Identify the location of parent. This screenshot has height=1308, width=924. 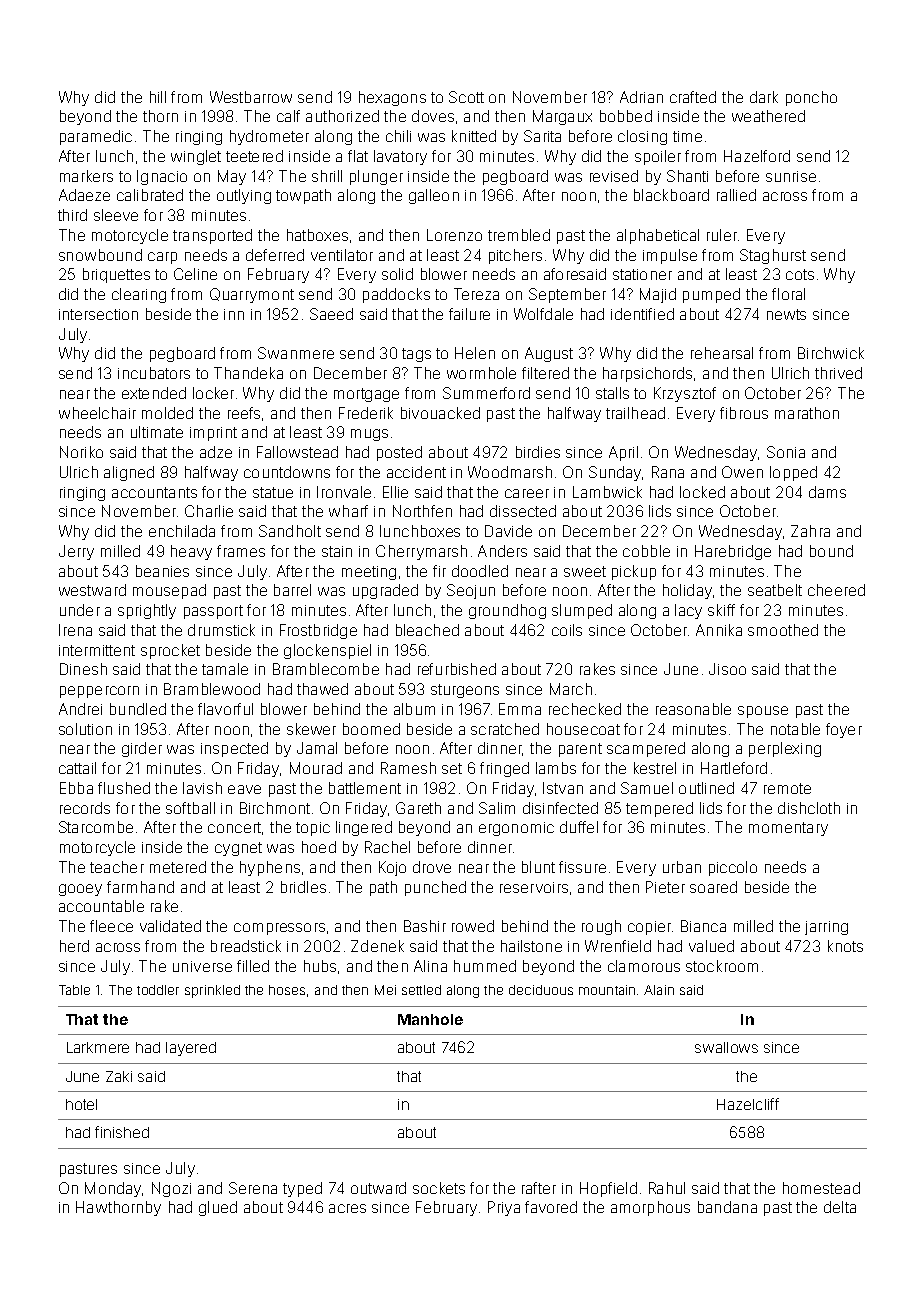
(580, 750).
